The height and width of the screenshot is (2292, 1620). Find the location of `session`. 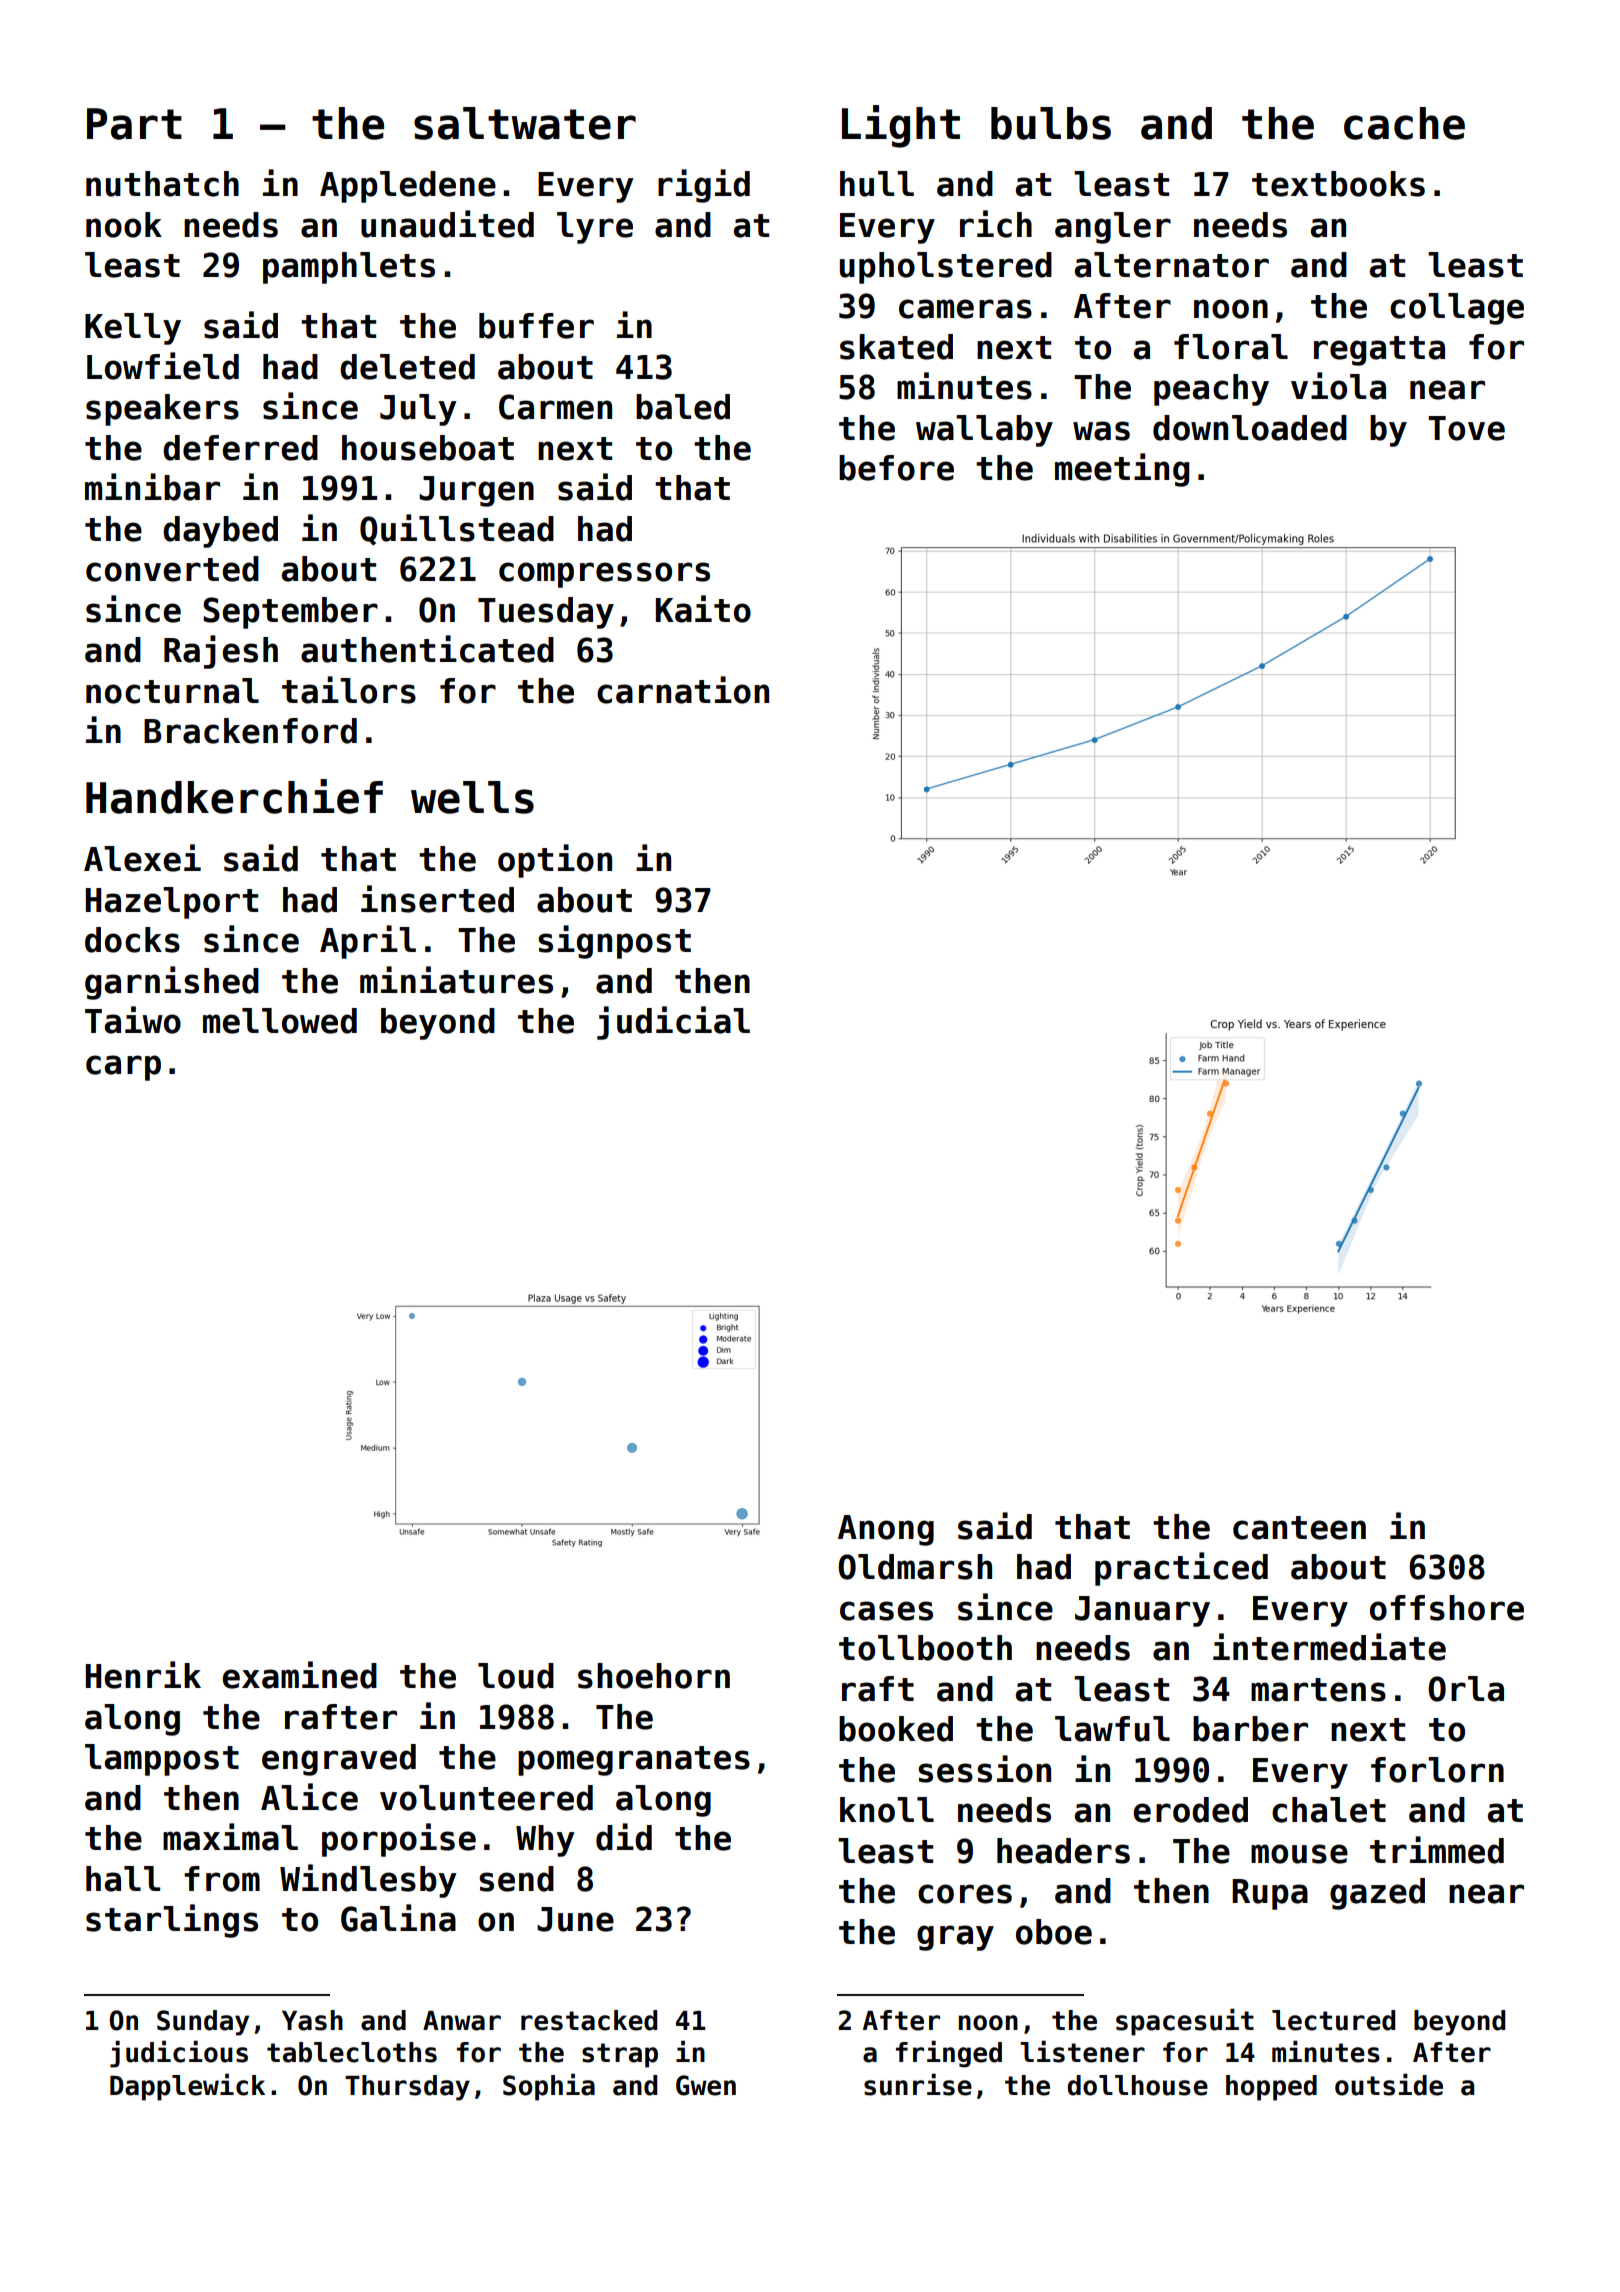

session is located at coordinates (984, 1769).
